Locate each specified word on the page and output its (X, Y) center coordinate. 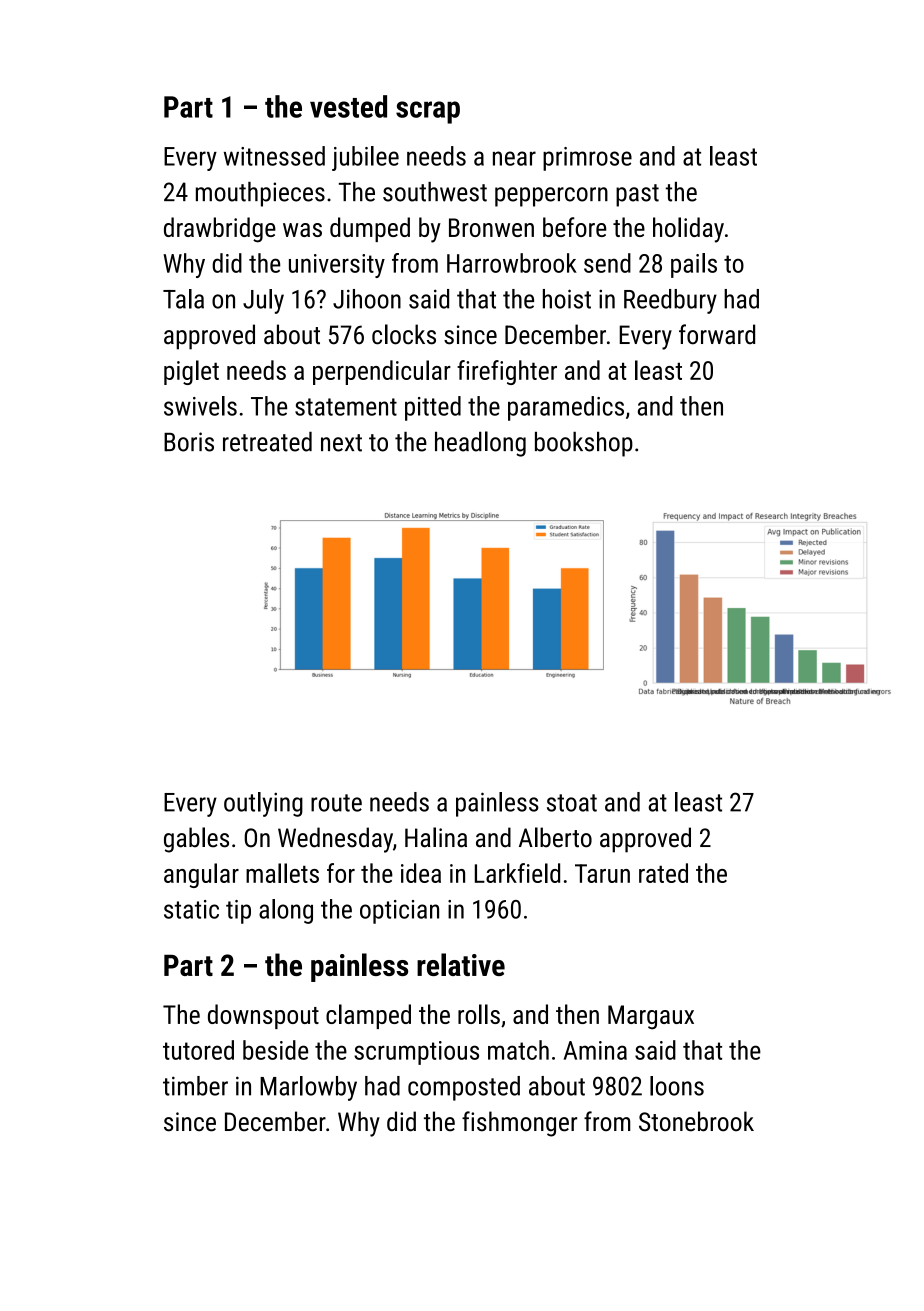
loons (677, 1086)
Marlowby (308, 1088)
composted (464, 1088)
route (336, 803)
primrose (587, 159)
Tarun (602, 873)
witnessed (274, 156)
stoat (572, 803)
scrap (428, 112)
